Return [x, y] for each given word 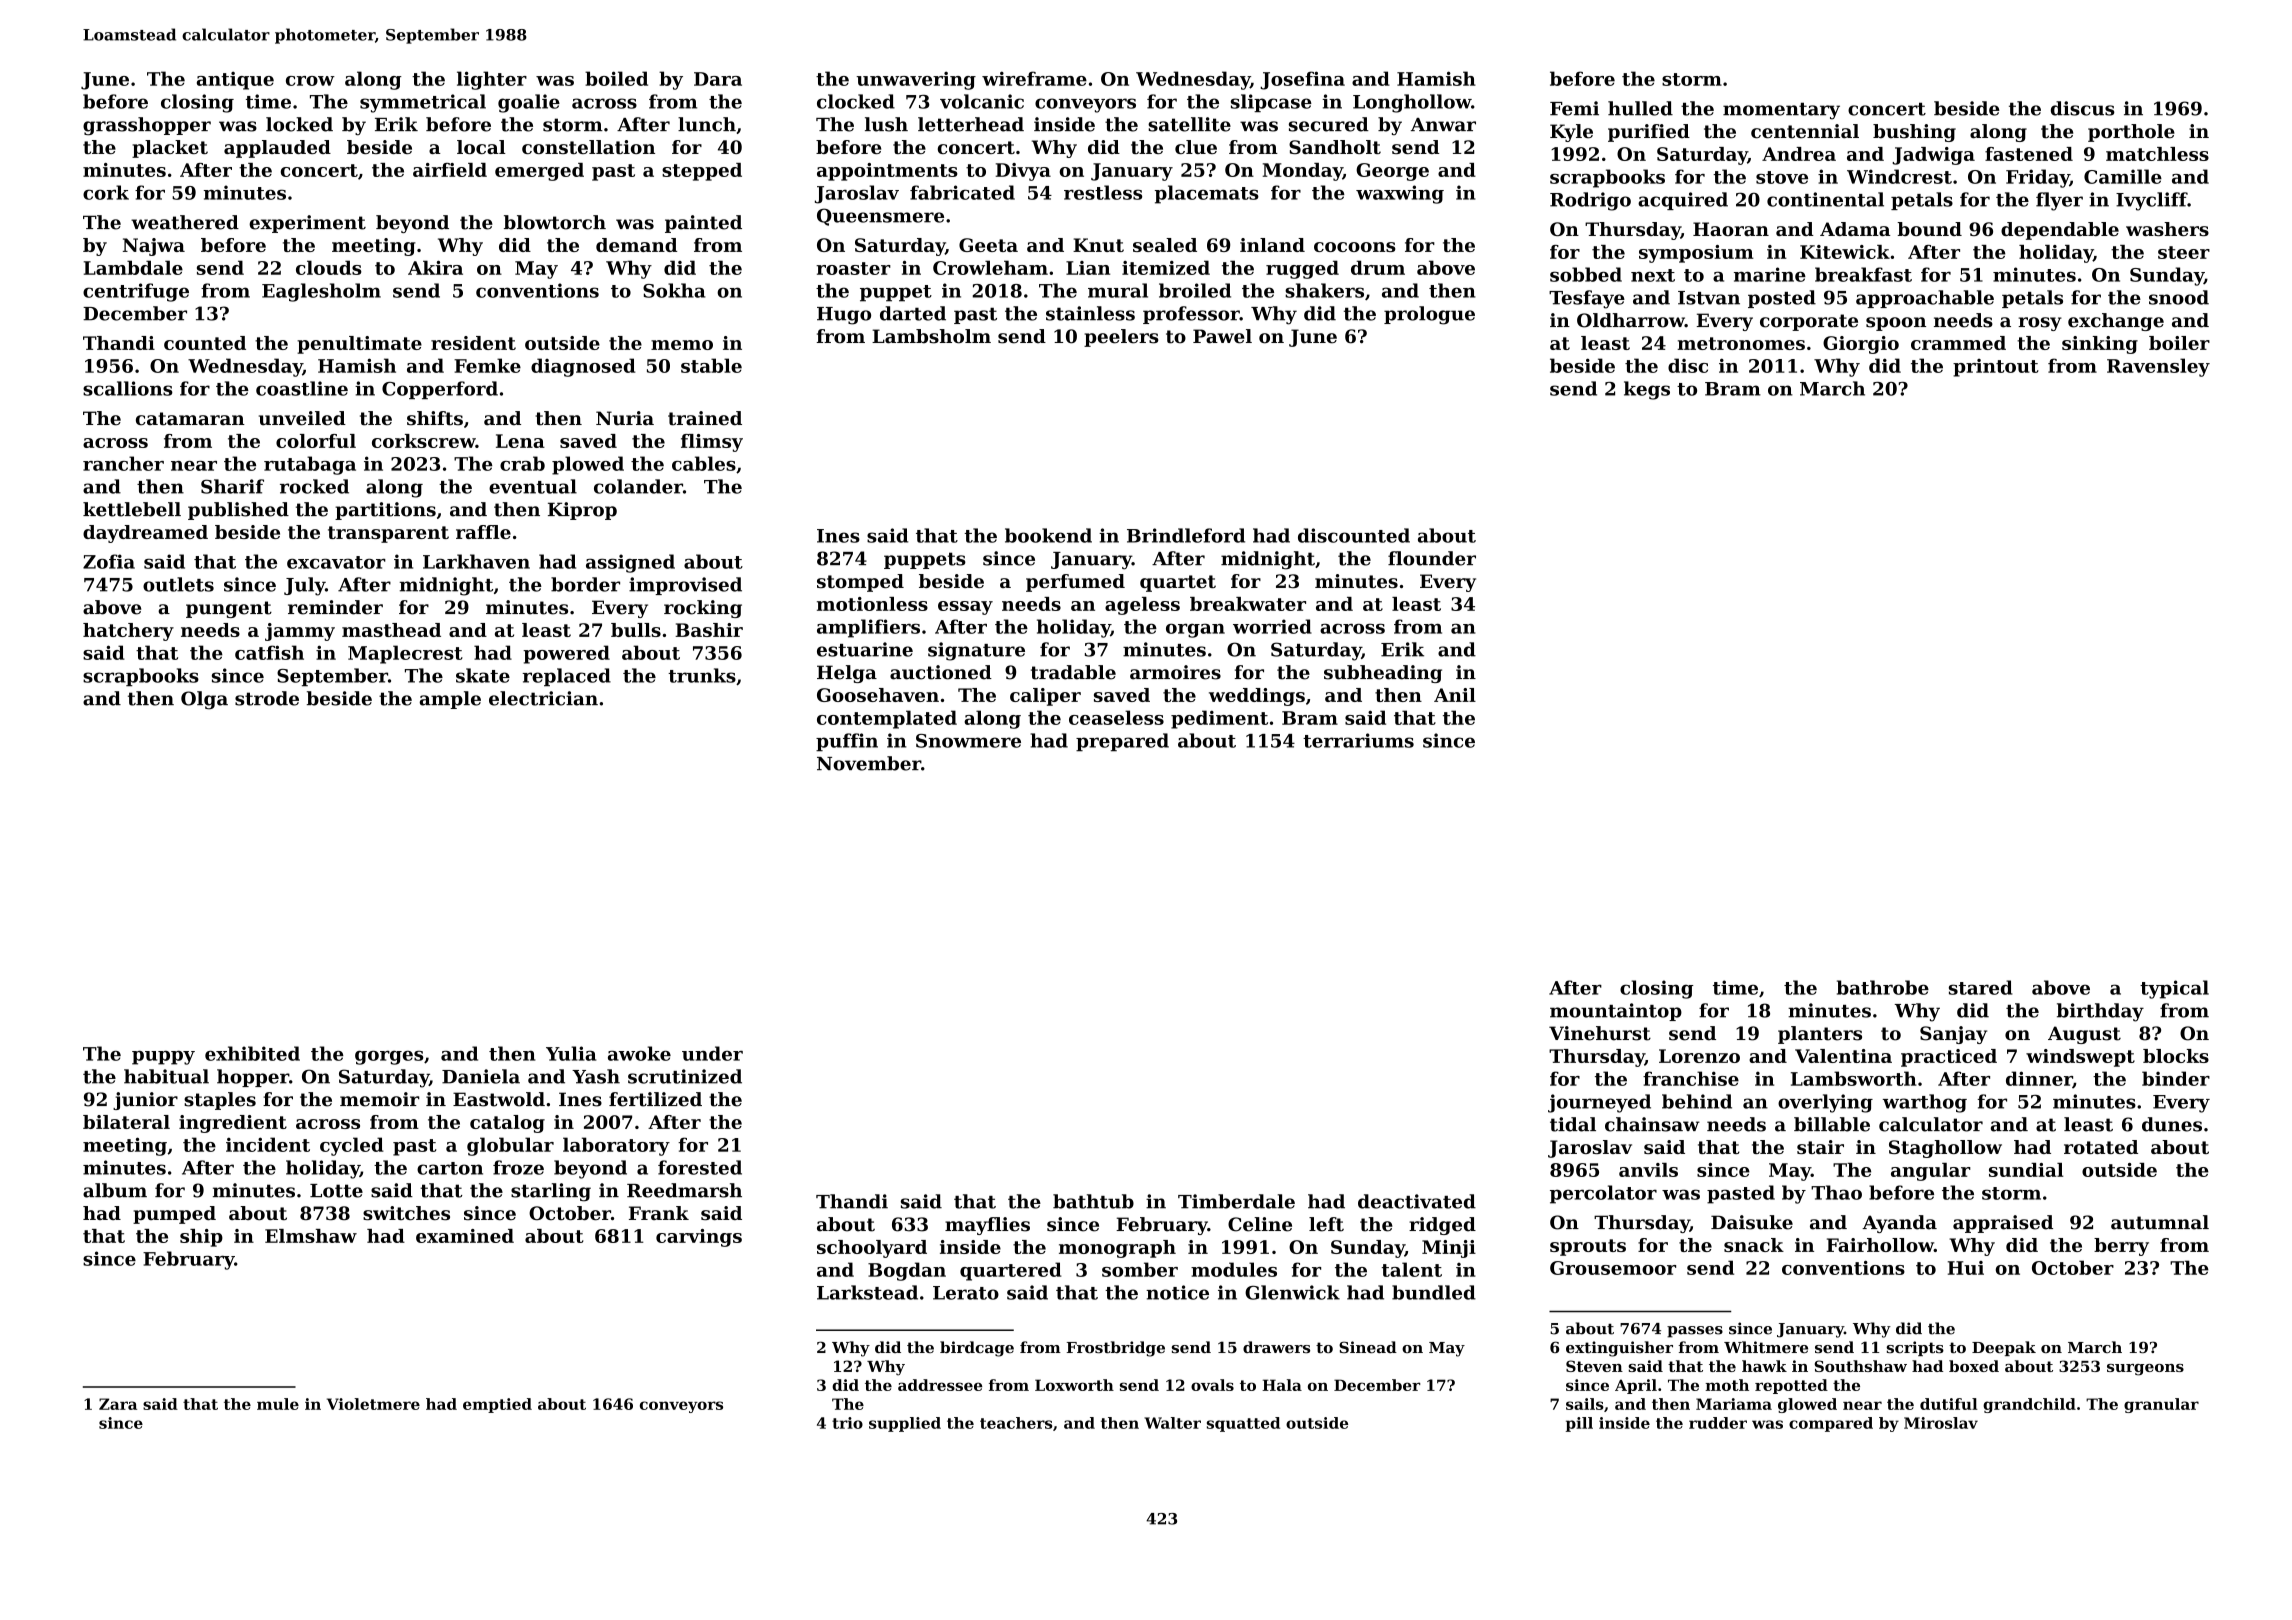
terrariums [1358, 740]
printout [1996, 368]
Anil [1455, 695]
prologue [1429, 315]
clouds [329, 267]
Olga [204, 700]
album [115, 1190]
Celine [1260, 1224]
